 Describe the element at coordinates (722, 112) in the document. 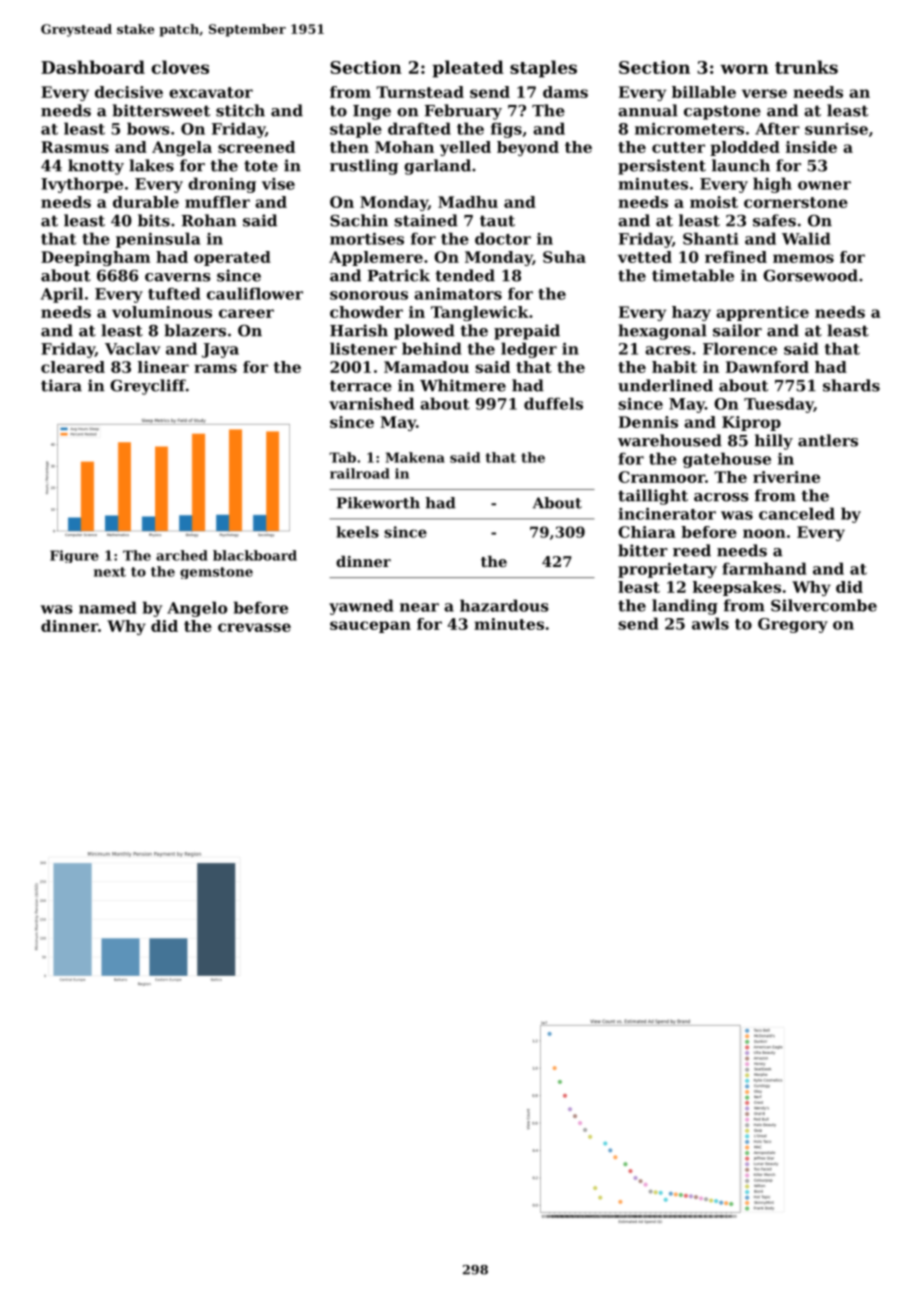

I see `capstone` at that location.
